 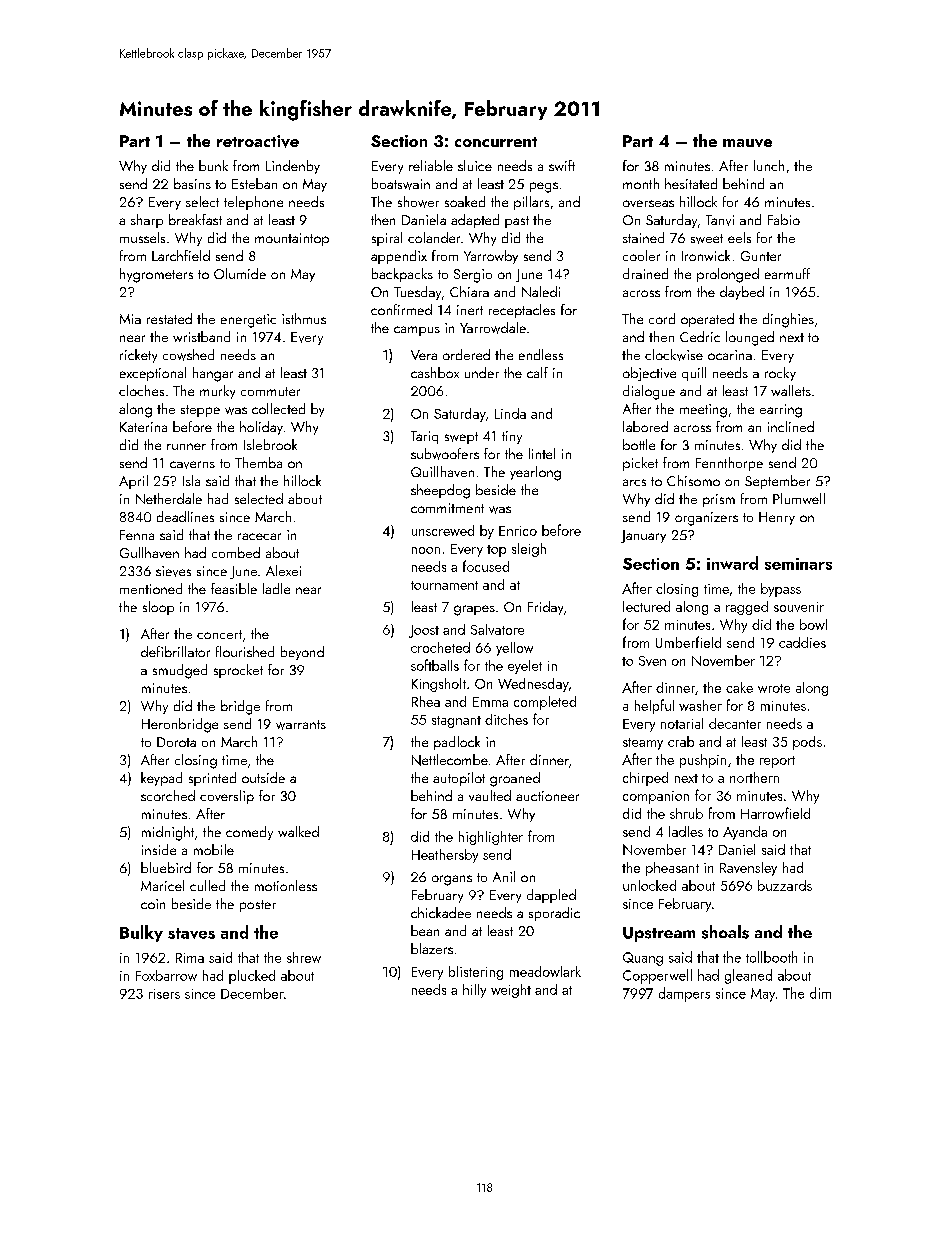 What do you see at coordinates (164, 994) in the document?
I see `risers` at bounding box center [164, 994].
